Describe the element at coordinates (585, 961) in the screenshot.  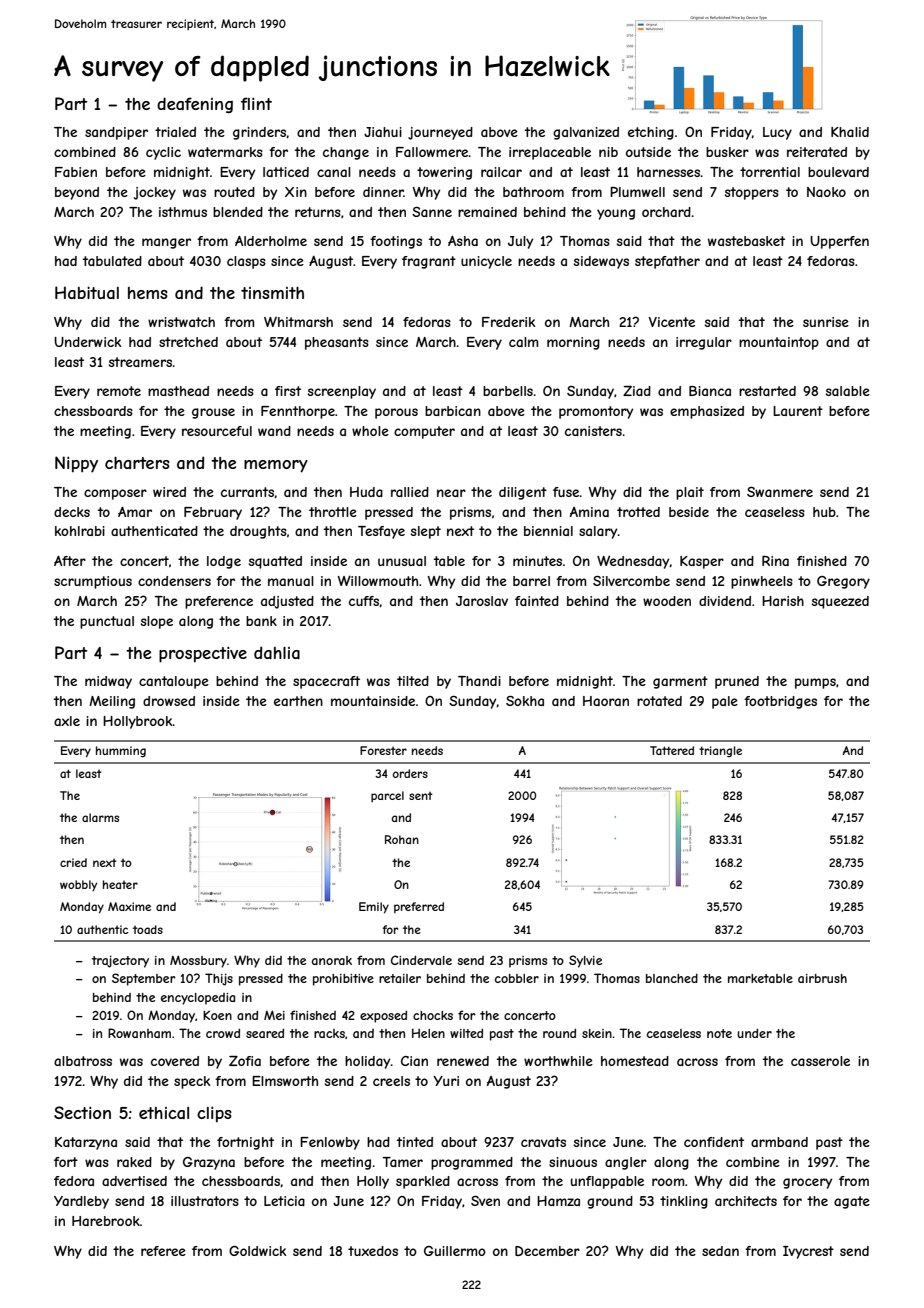
I see `Sylvie` at that location.
